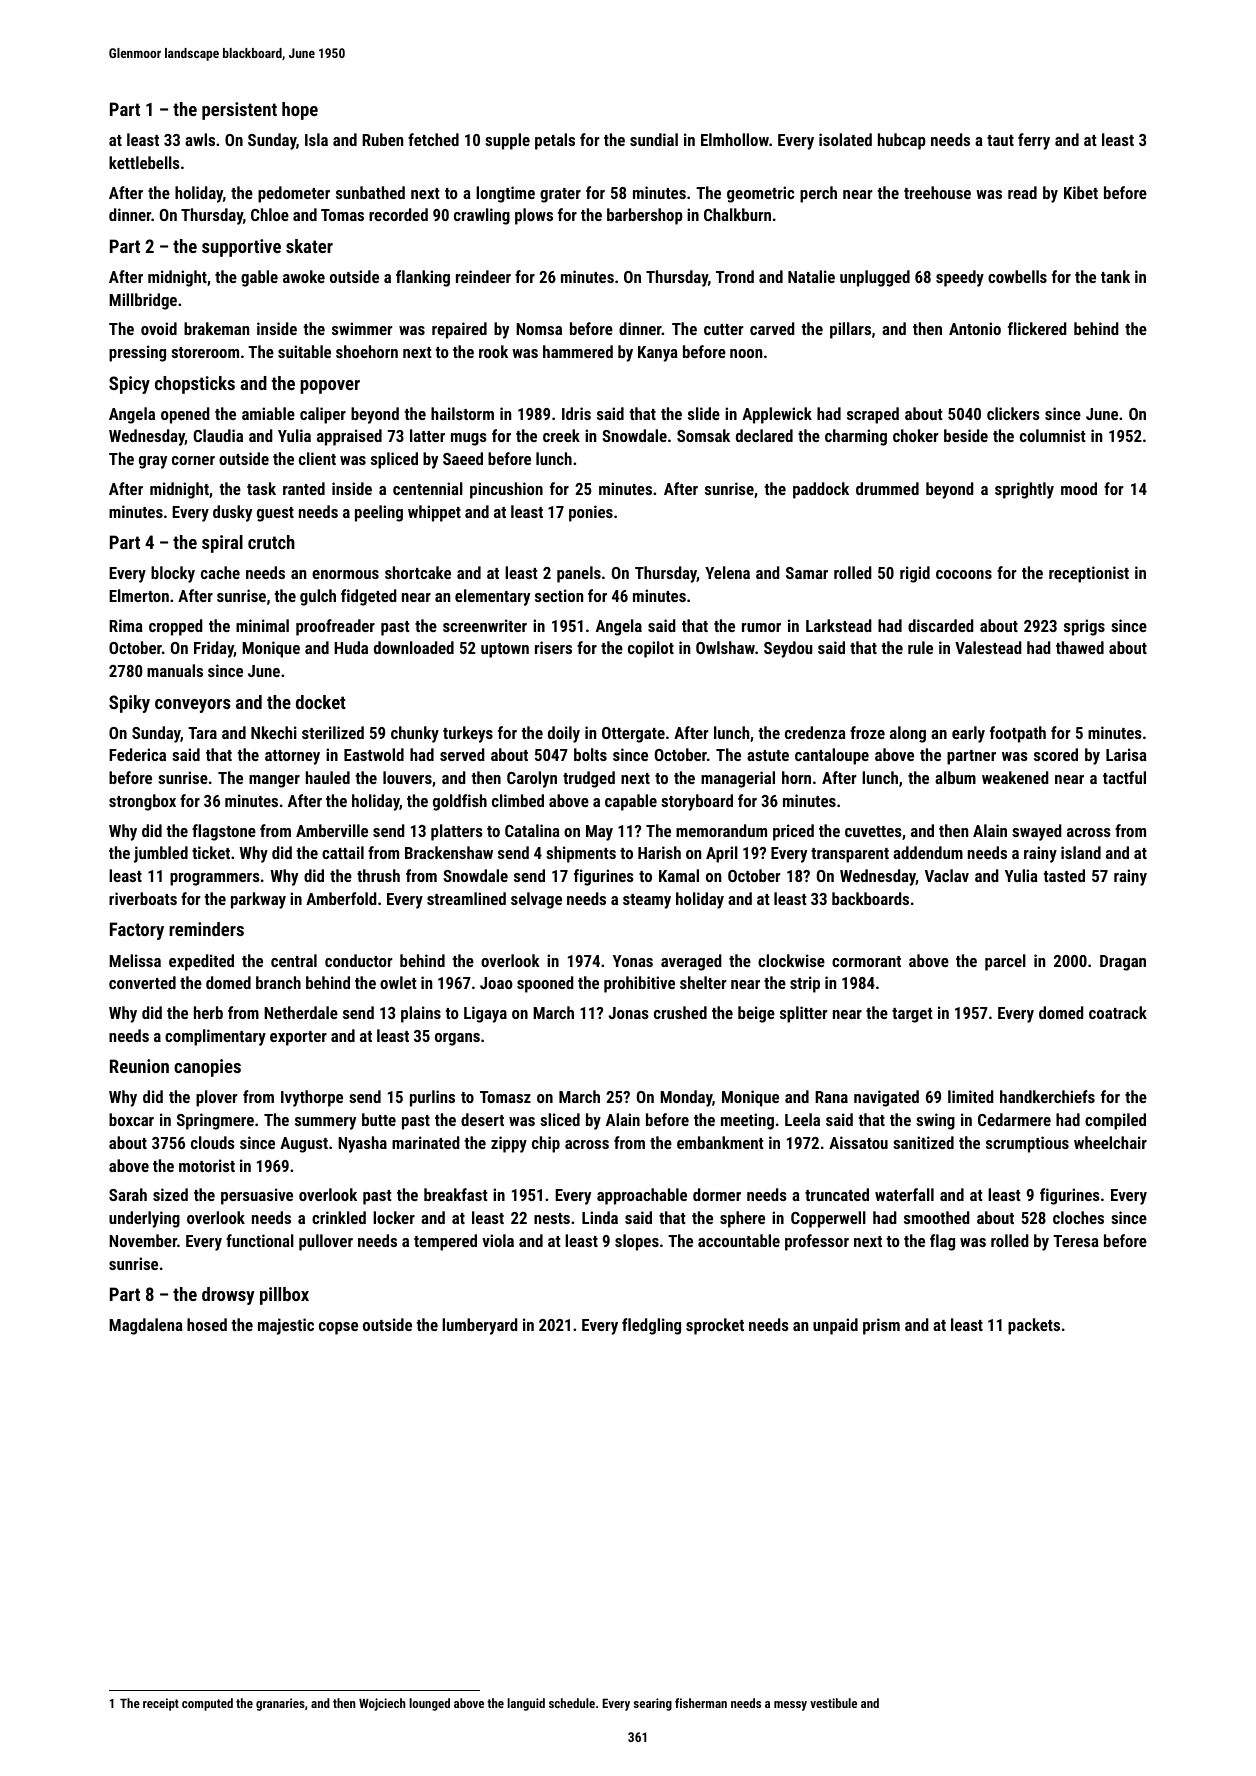  I want to click on risers, so click(553, 647).
